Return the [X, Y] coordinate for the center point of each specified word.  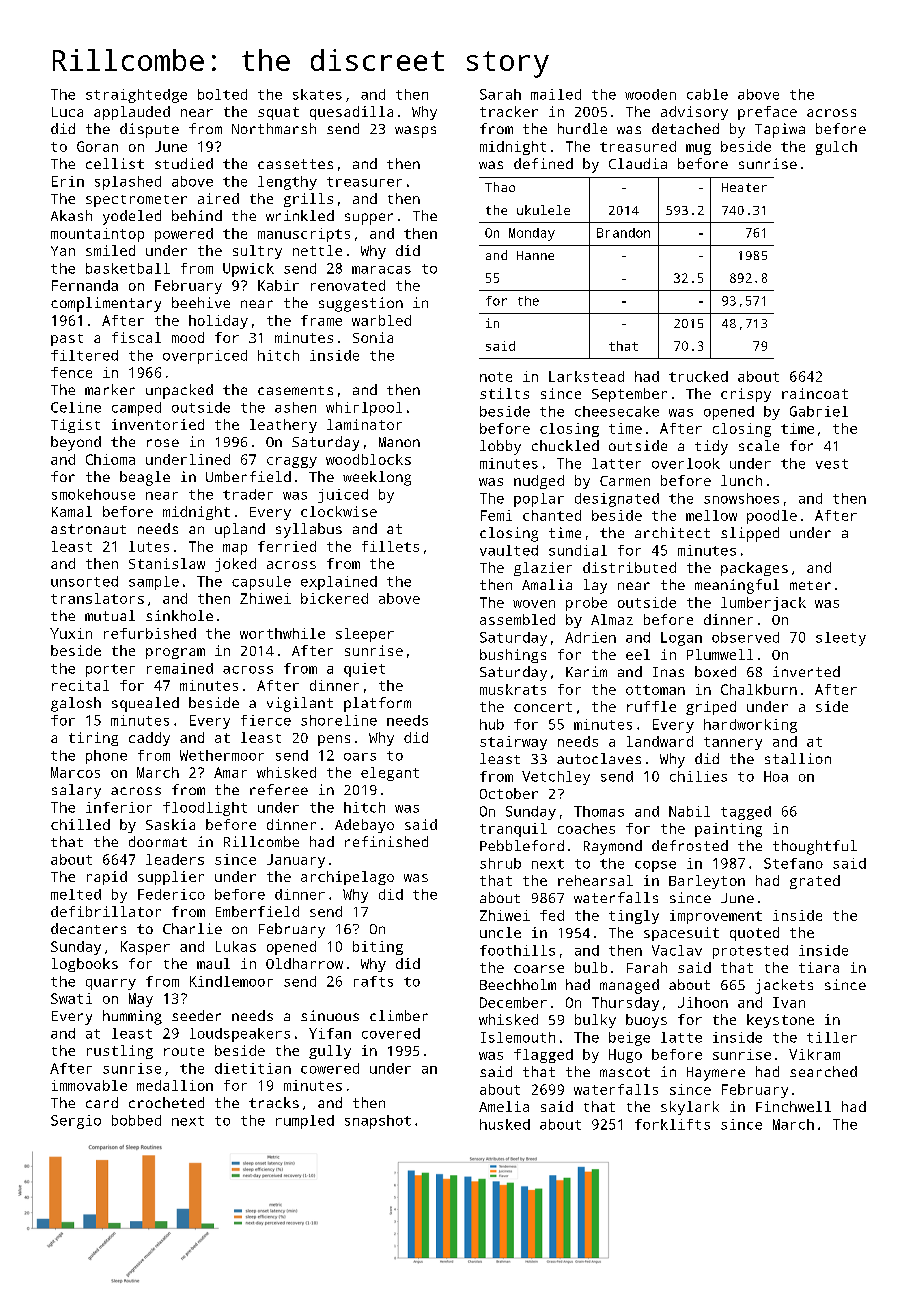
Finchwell [793, 1106]
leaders [175, 859]
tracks [274, 1102]
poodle [772, 517]
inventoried [158, 424]
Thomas [599, 811]
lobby [500, 447]
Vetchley [556, 778]
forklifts [672, 1124]
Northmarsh [274, 128]
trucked [698, 376]
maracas [381, 270]
